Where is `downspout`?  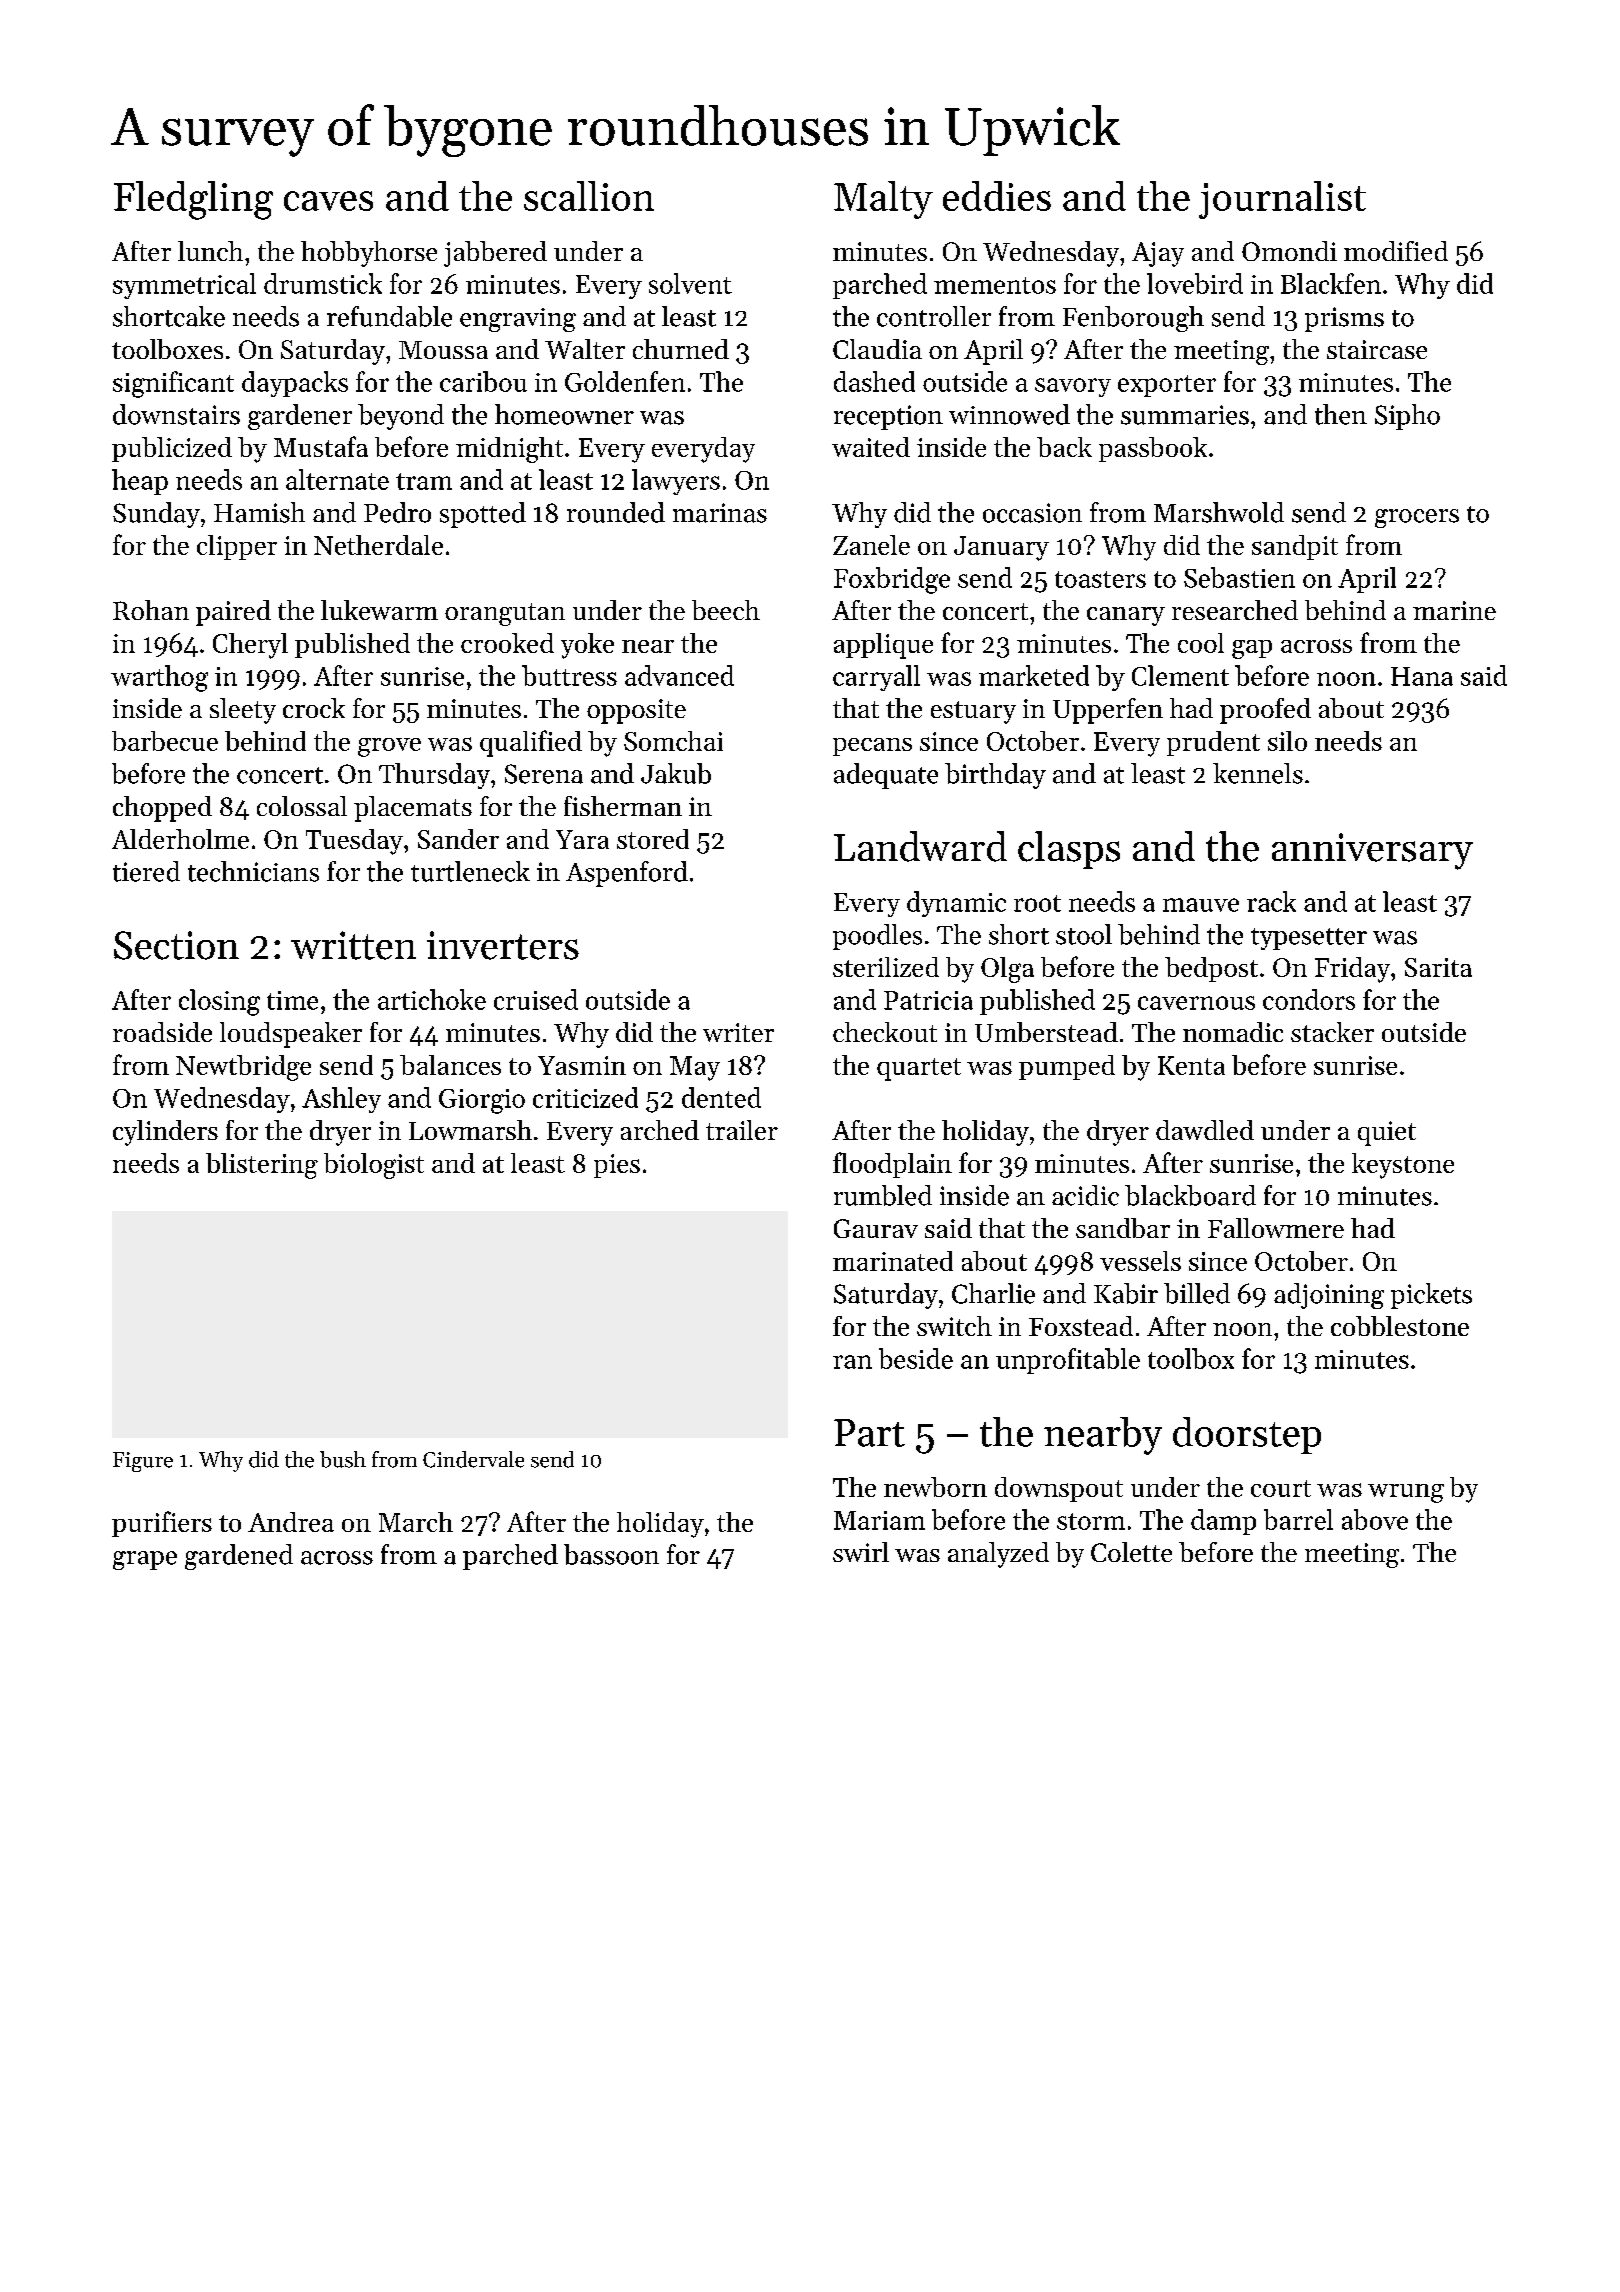 downspout is located at coordinates (1059, 1489).
